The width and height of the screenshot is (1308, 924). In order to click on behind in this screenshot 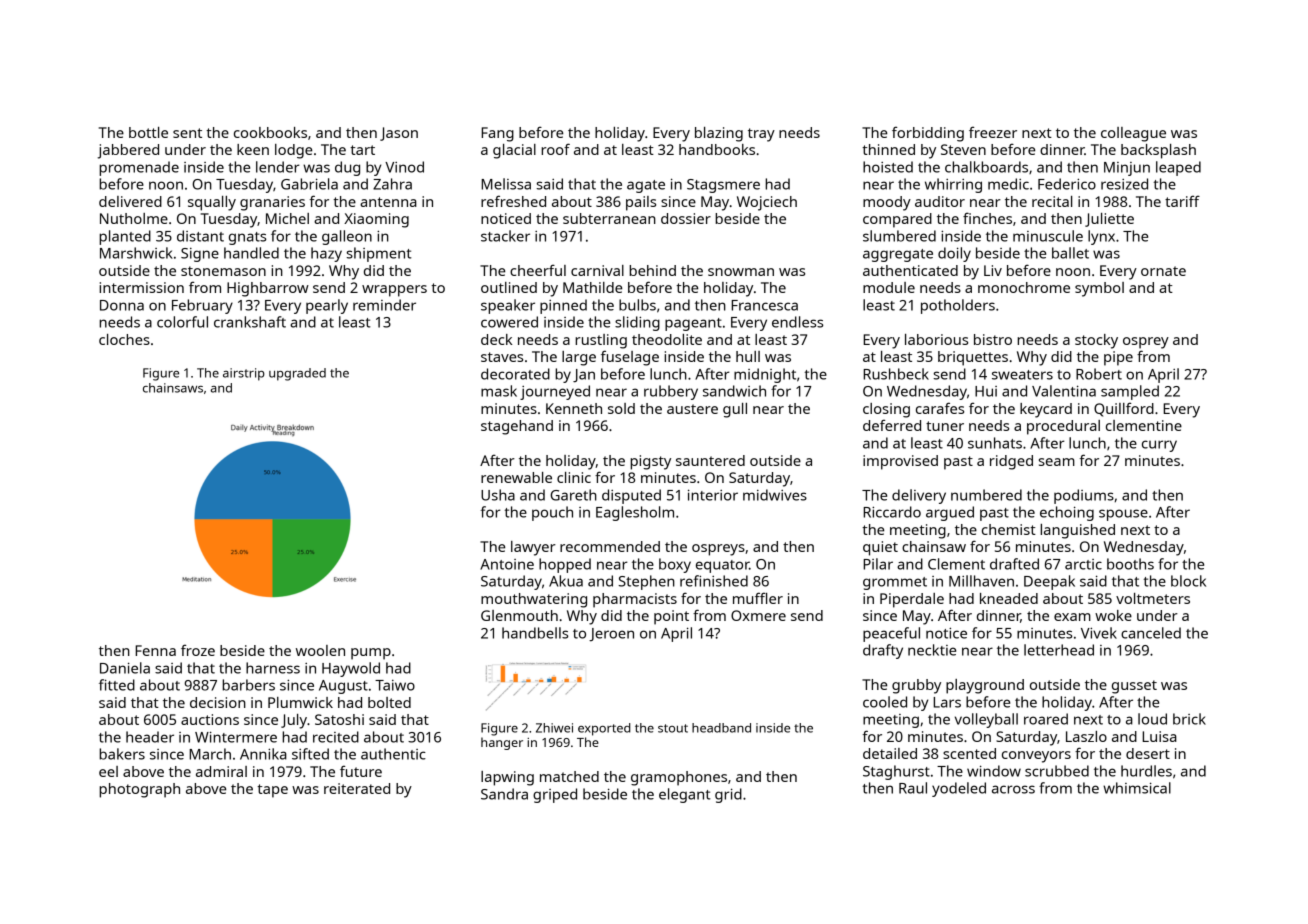, I will do `click(652, 270)`.
